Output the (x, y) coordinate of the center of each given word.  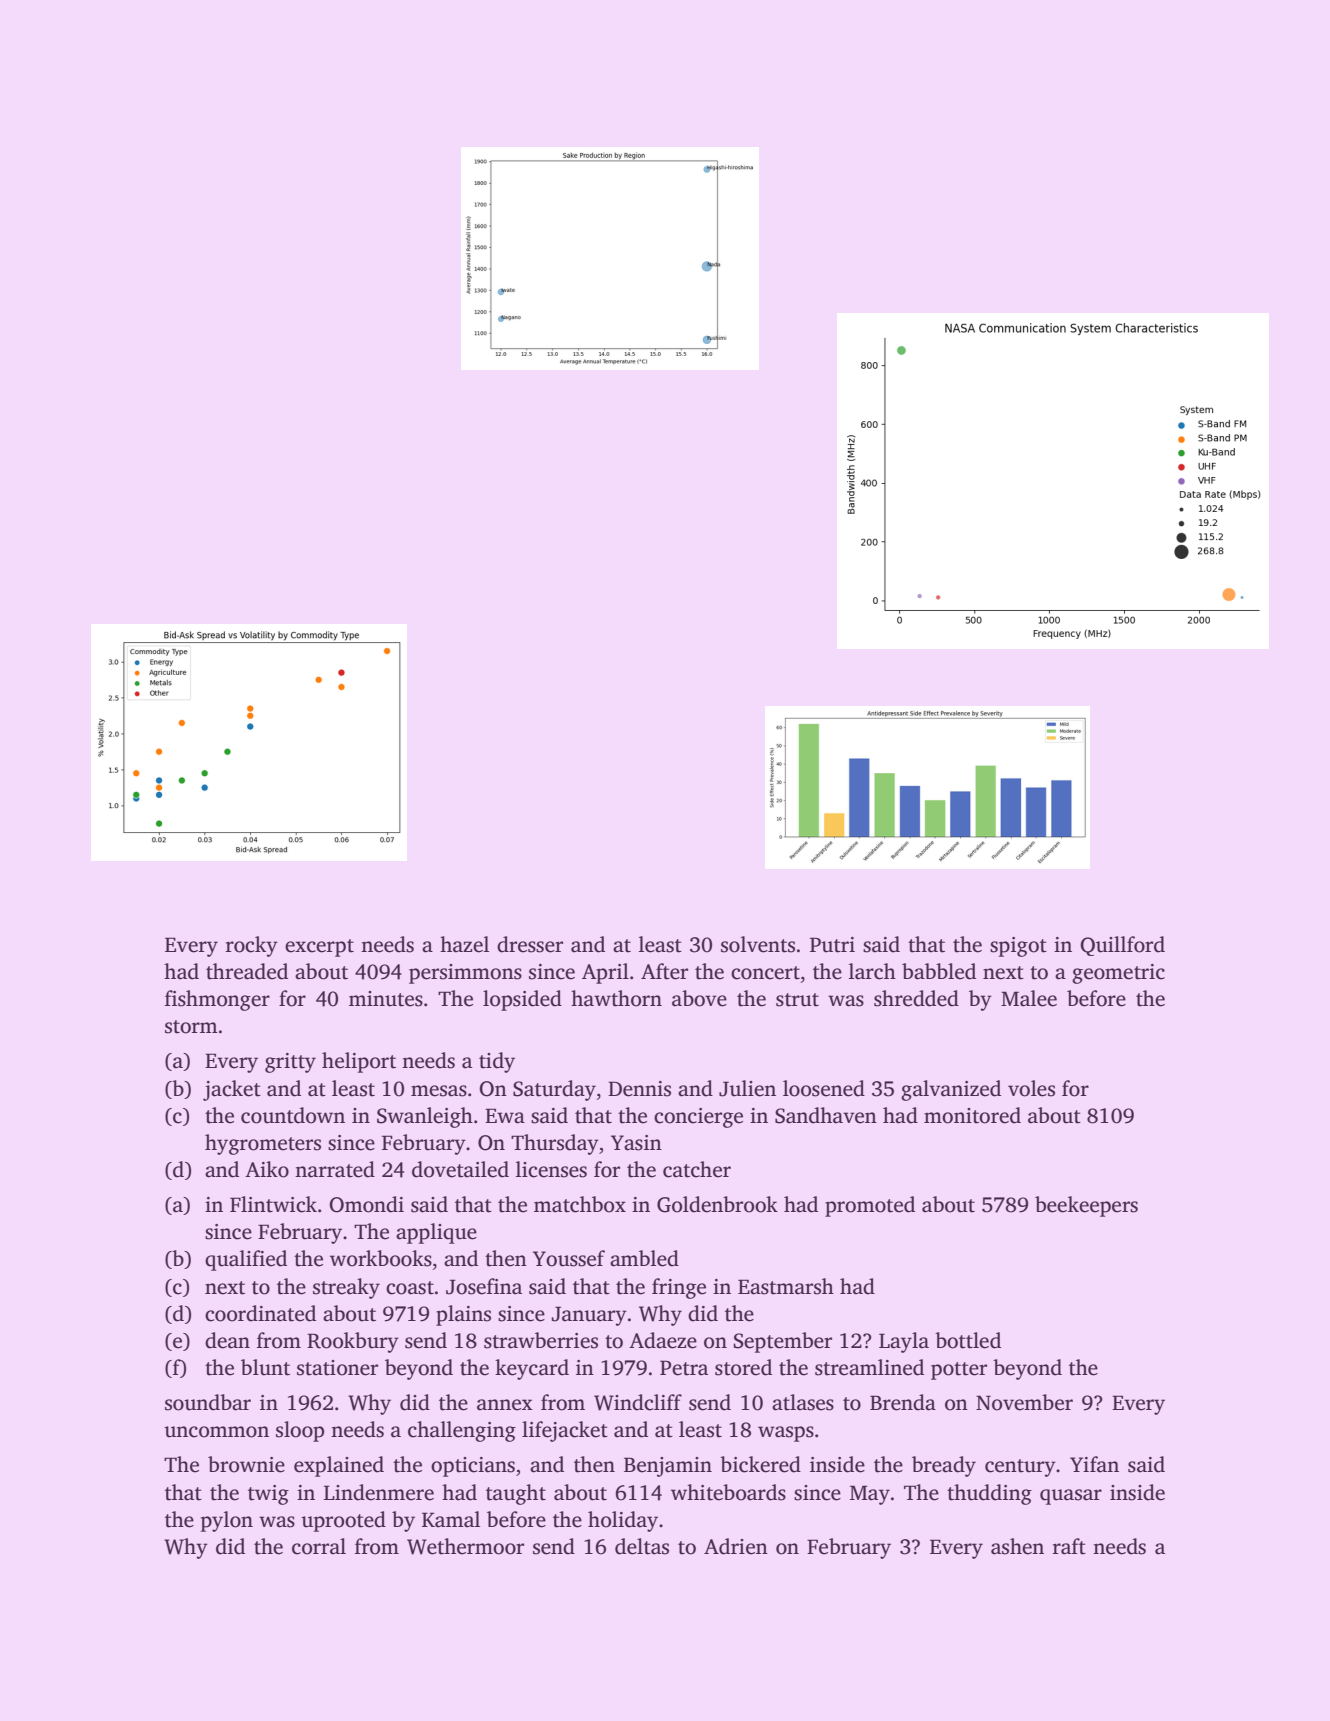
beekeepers (1086, 1206)
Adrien (736, 1546)
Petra (684, 1368)
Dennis (639, 1089)
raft (1069, 1546)
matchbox (580, 1204)
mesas (439, 1091)
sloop (300, 1431)
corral (319, 1546)
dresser (530, 944)
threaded (247, 971)
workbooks (381, 1258)
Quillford (1122, 946)
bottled (968, 1340)
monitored (972, 1115)
